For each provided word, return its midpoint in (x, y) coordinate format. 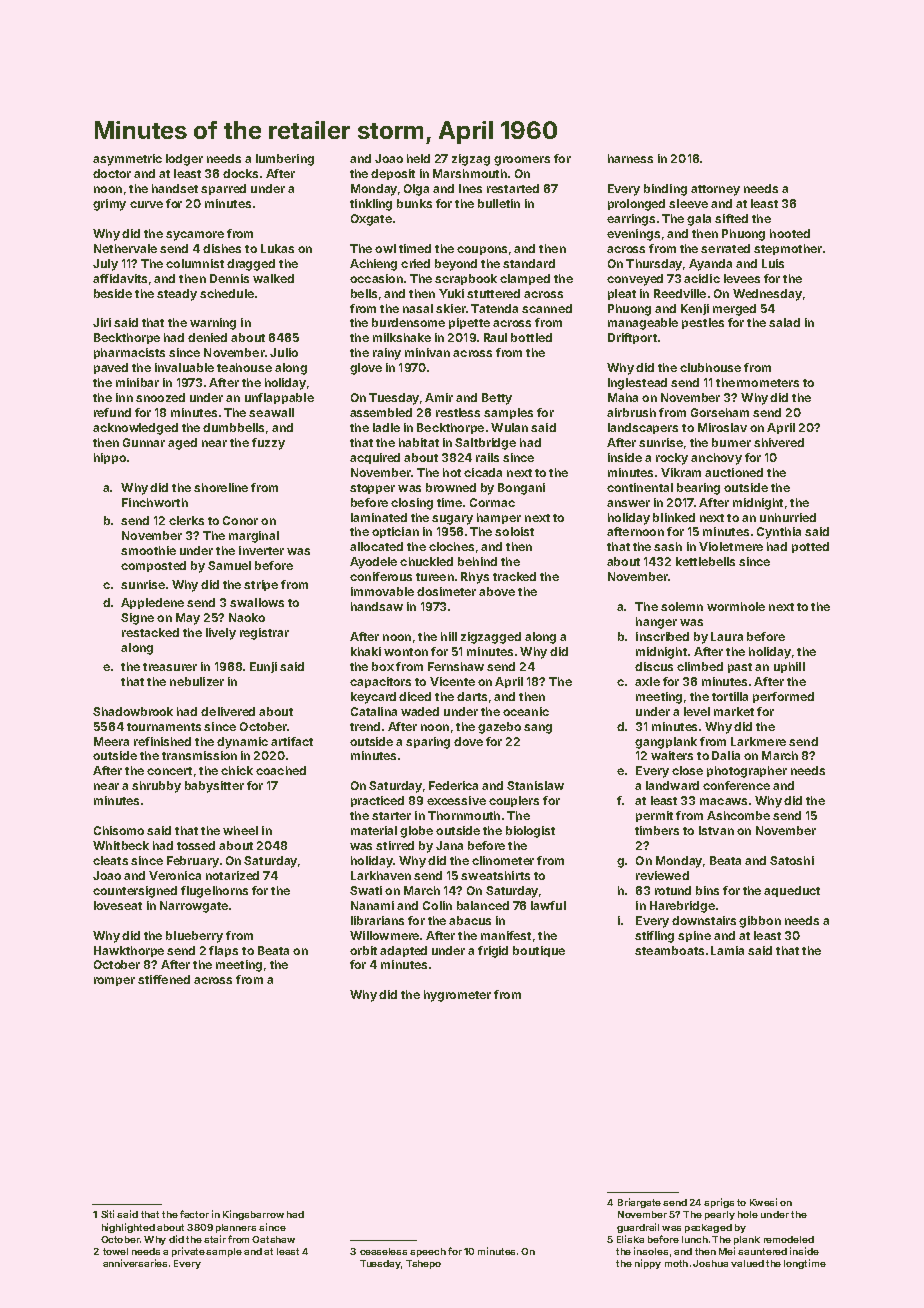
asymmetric (127, 160)
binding (665, 190)
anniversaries (135, 1263)
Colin (437, 905)
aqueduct (792, 891)
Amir (439, 397)
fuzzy (268, 444)
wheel (240, 830)
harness (630, 158)
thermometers (757, 382)
